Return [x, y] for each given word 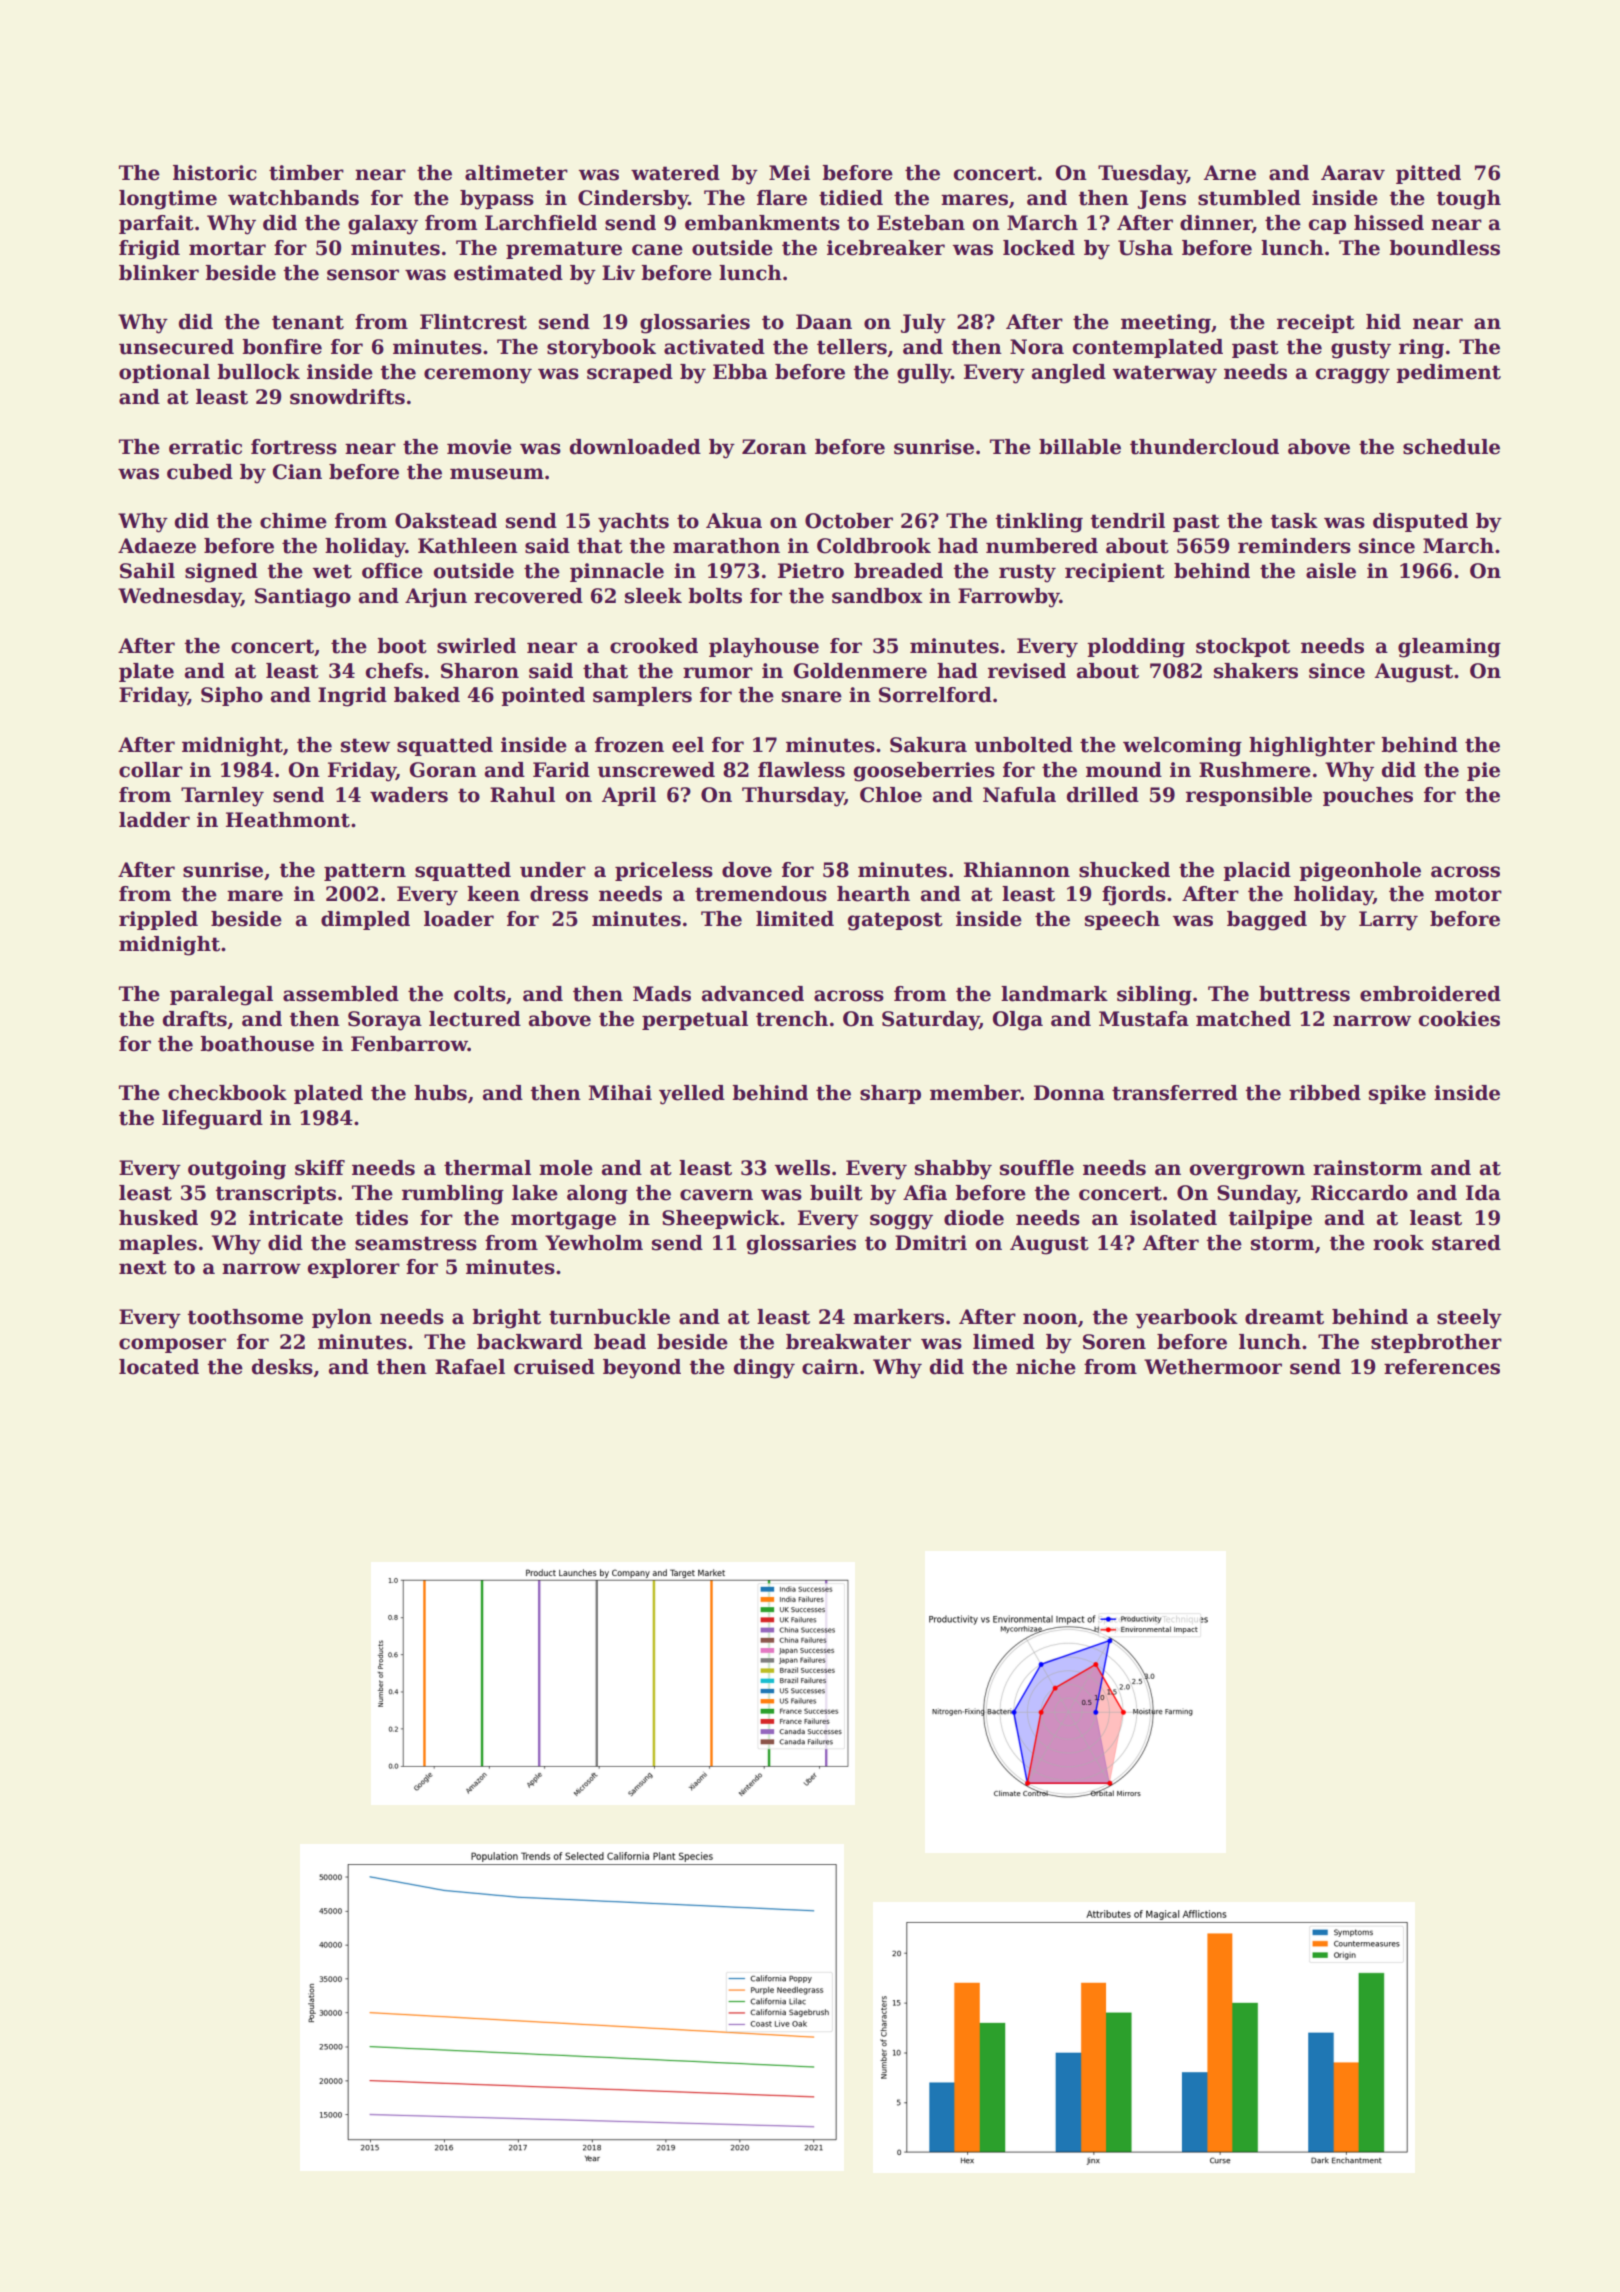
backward [530, 1342]
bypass [497, 200]
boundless [1444, 248]
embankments [762, 223]
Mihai [620, 1093]
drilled [1103, 795]
